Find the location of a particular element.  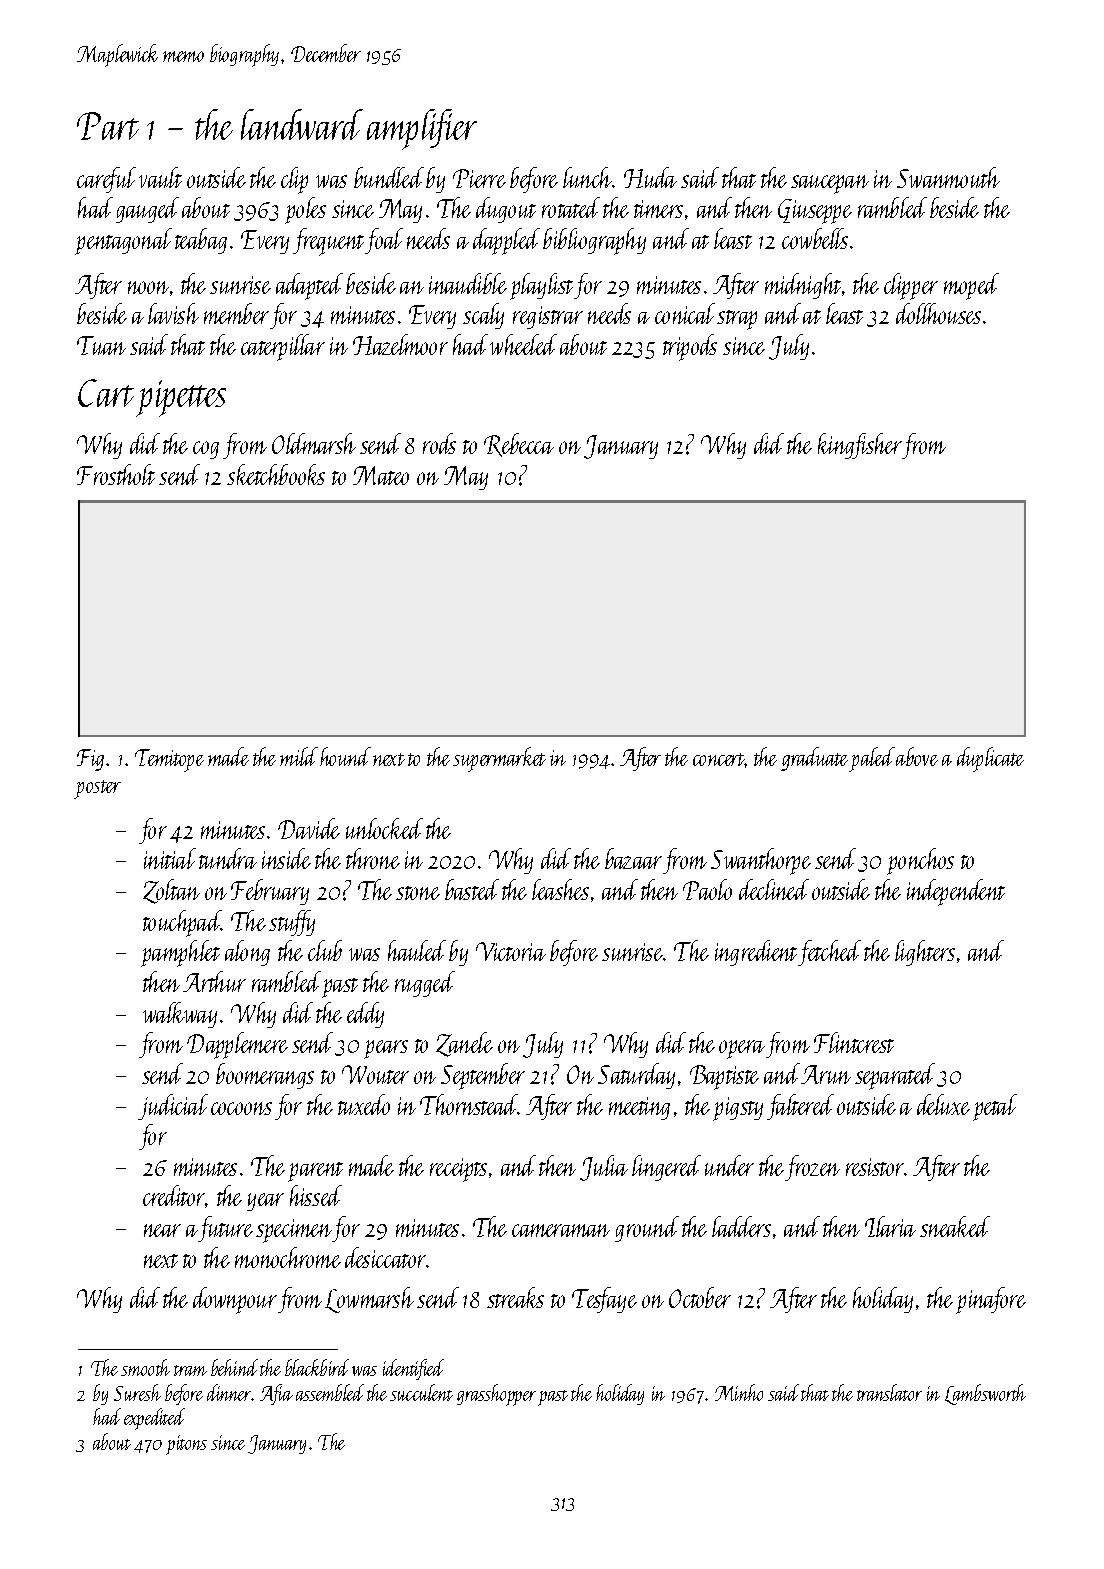

Mateo is located at coordinates (381, 475).
